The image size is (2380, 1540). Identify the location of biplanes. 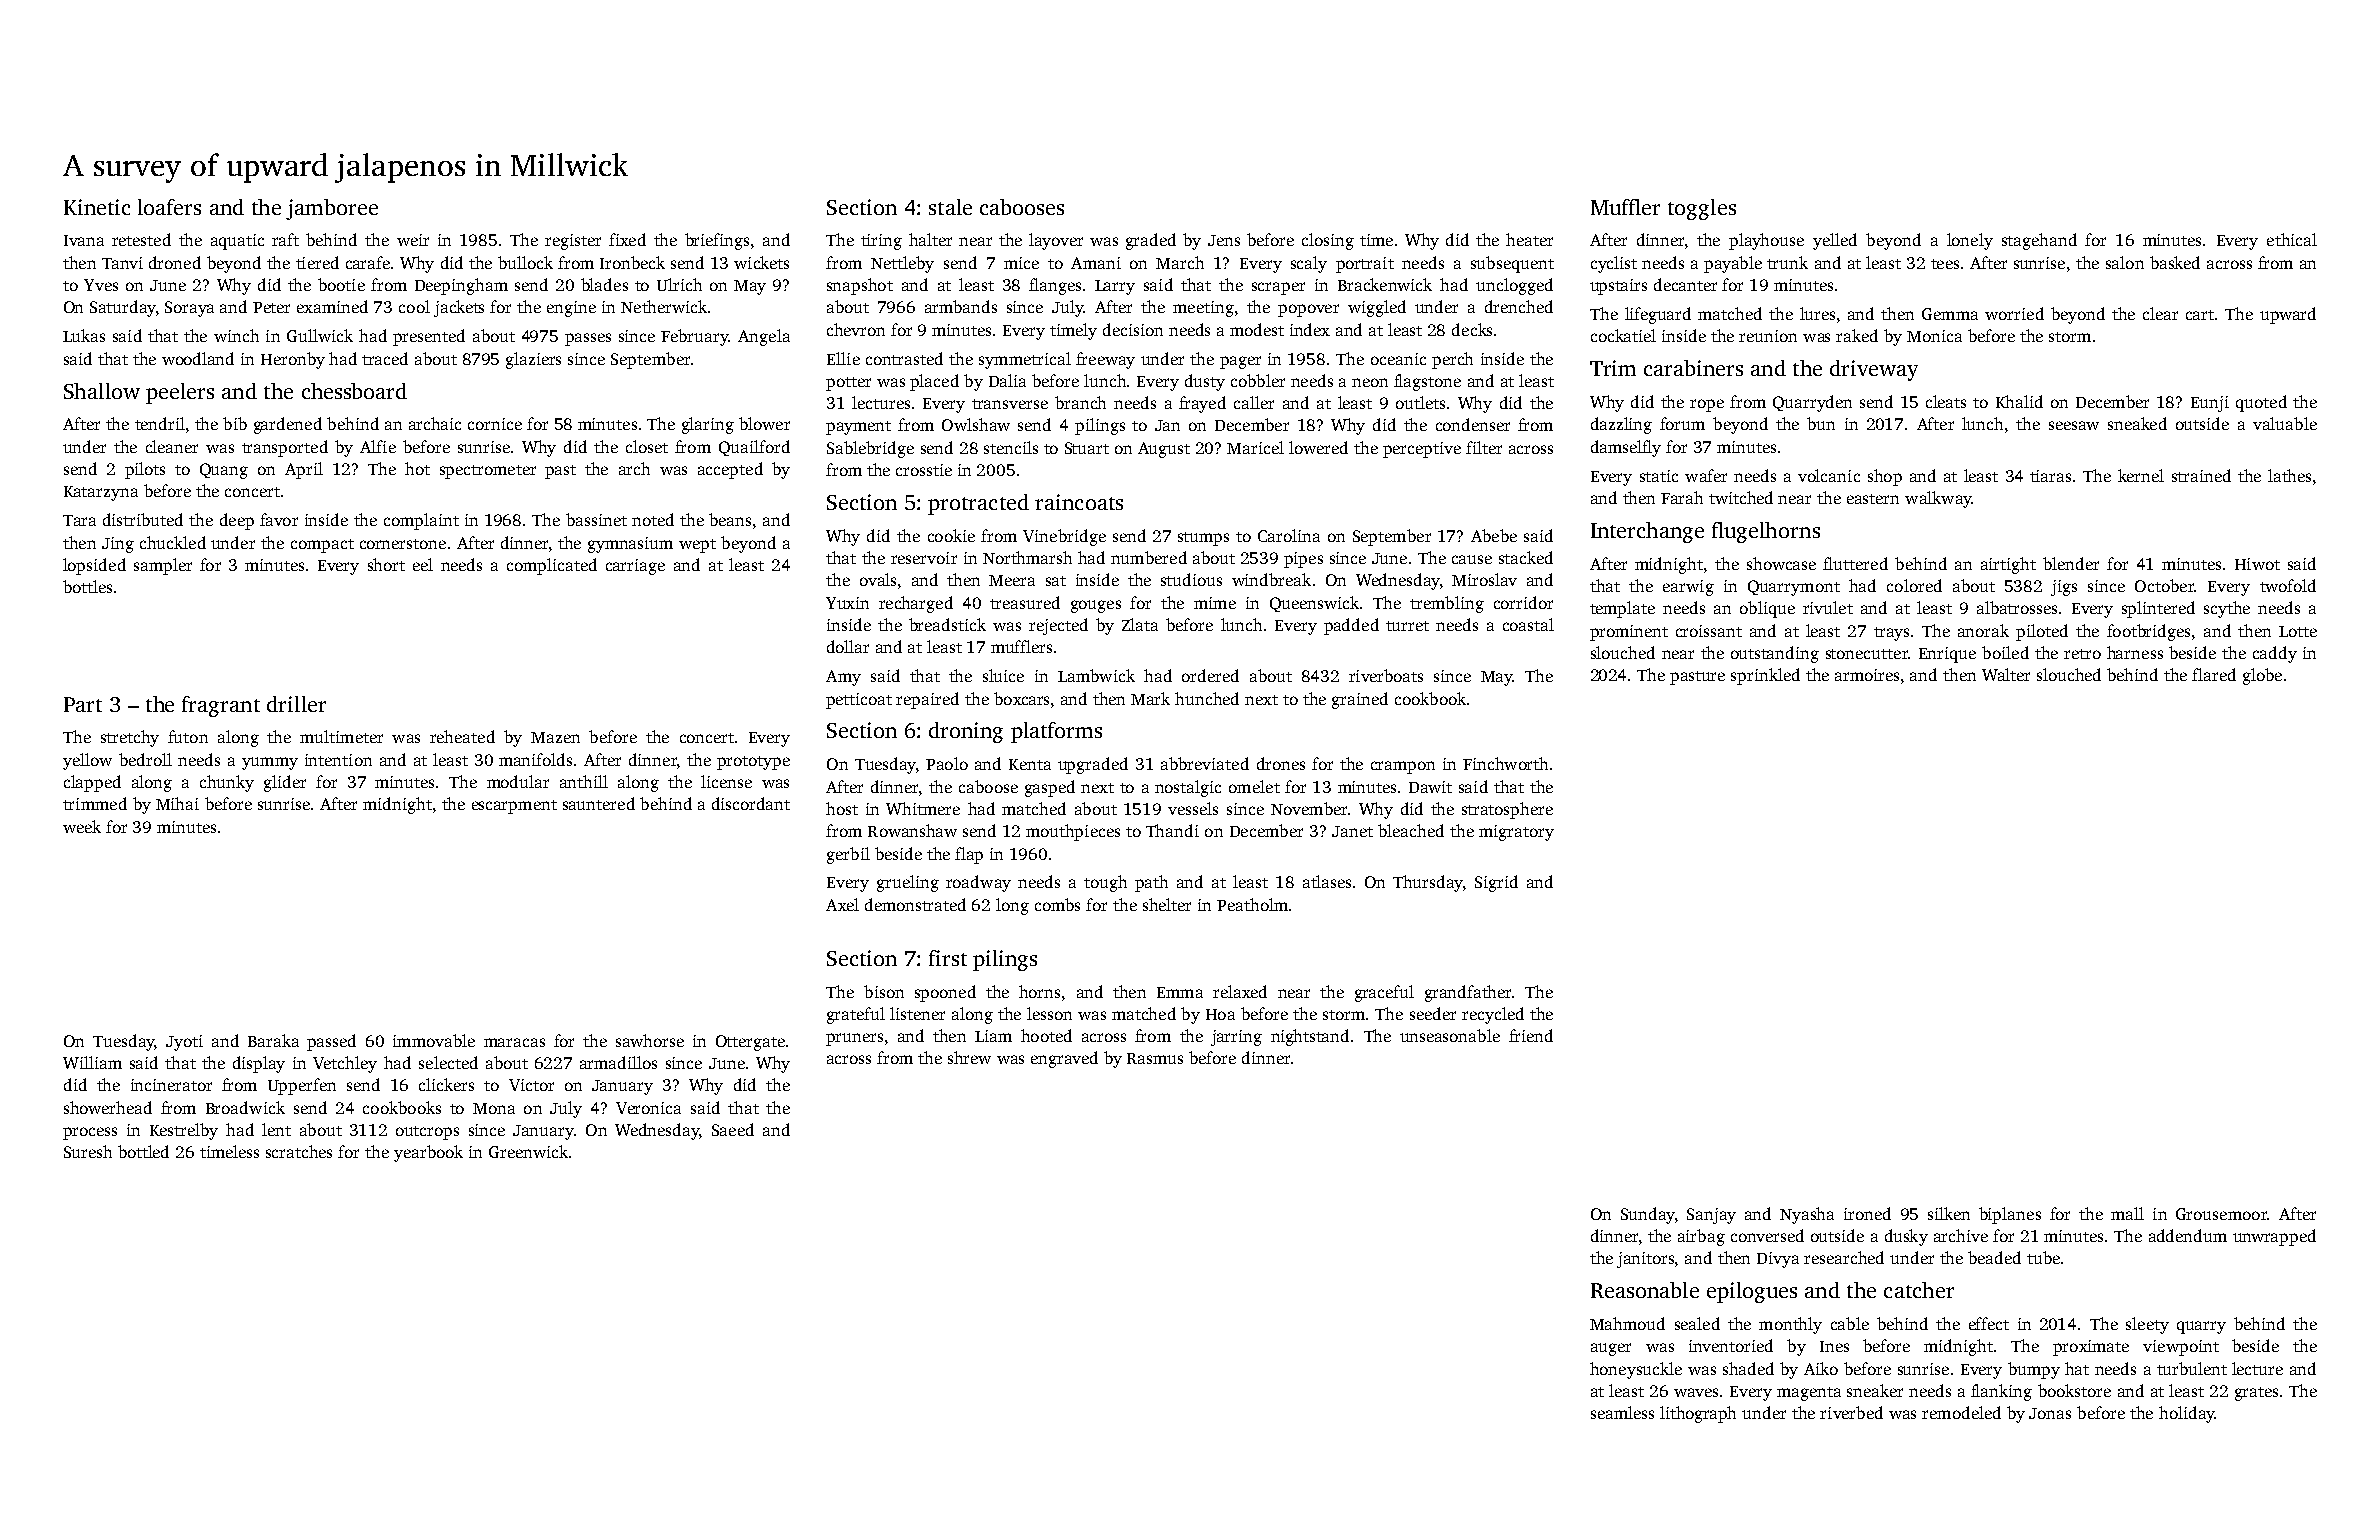
(2010, 1215).
